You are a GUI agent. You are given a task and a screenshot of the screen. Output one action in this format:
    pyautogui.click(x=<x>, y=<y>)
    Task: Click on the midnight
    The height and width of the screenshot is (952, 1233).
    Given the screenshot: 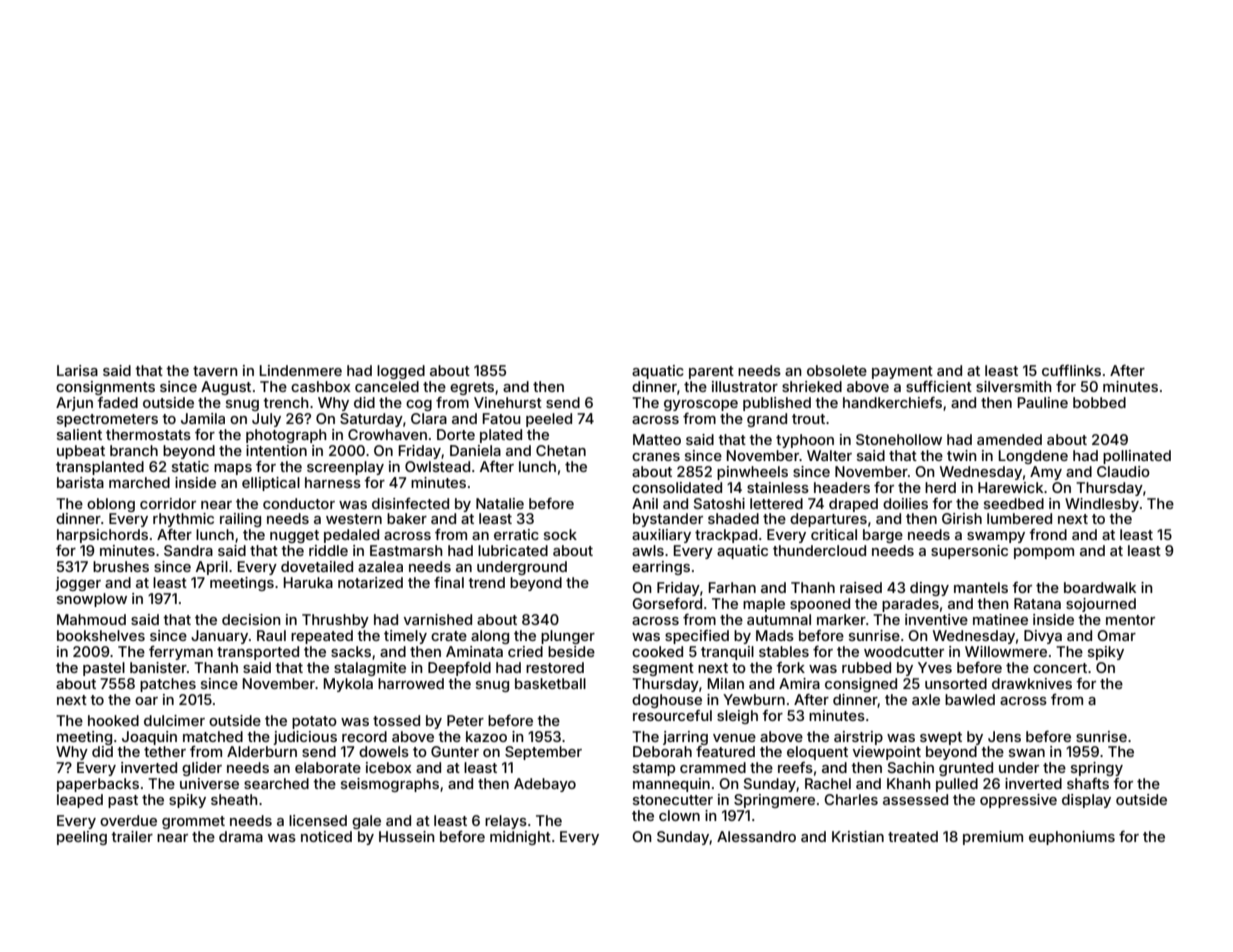 What is the action you would take?
    pyautogui.click(x=520, y=838)
